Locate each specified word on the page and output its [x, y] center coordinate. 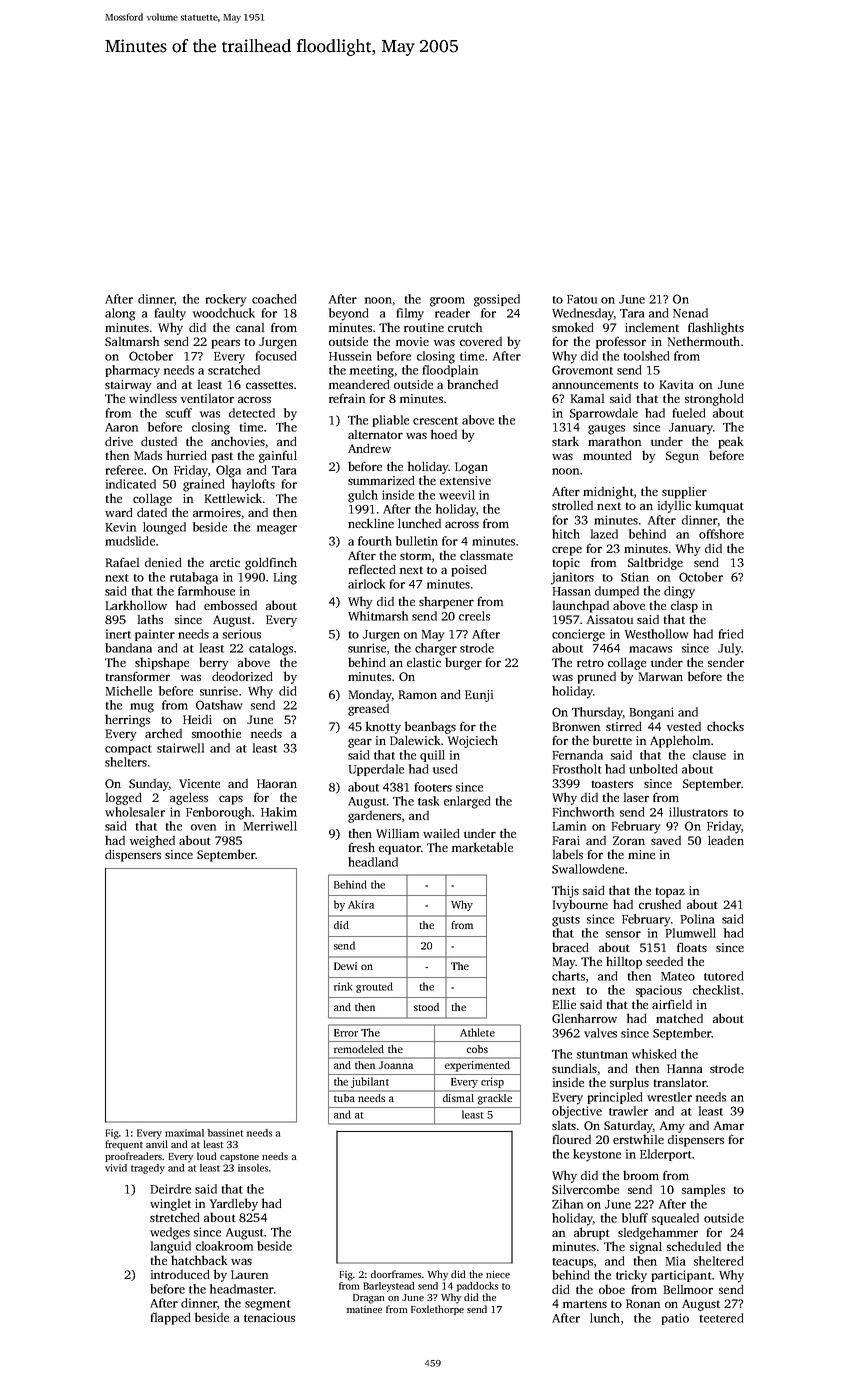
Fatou [582, 299]
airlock [366, 584]
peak [731, 442]
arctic [225, 562]
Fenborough [218, 813]
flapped [171, 1318]
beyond [348, 314]
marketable [482, 847]
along [120, 314]
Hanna [684, 1068]
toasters [612, 784]
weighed [152, 841]
